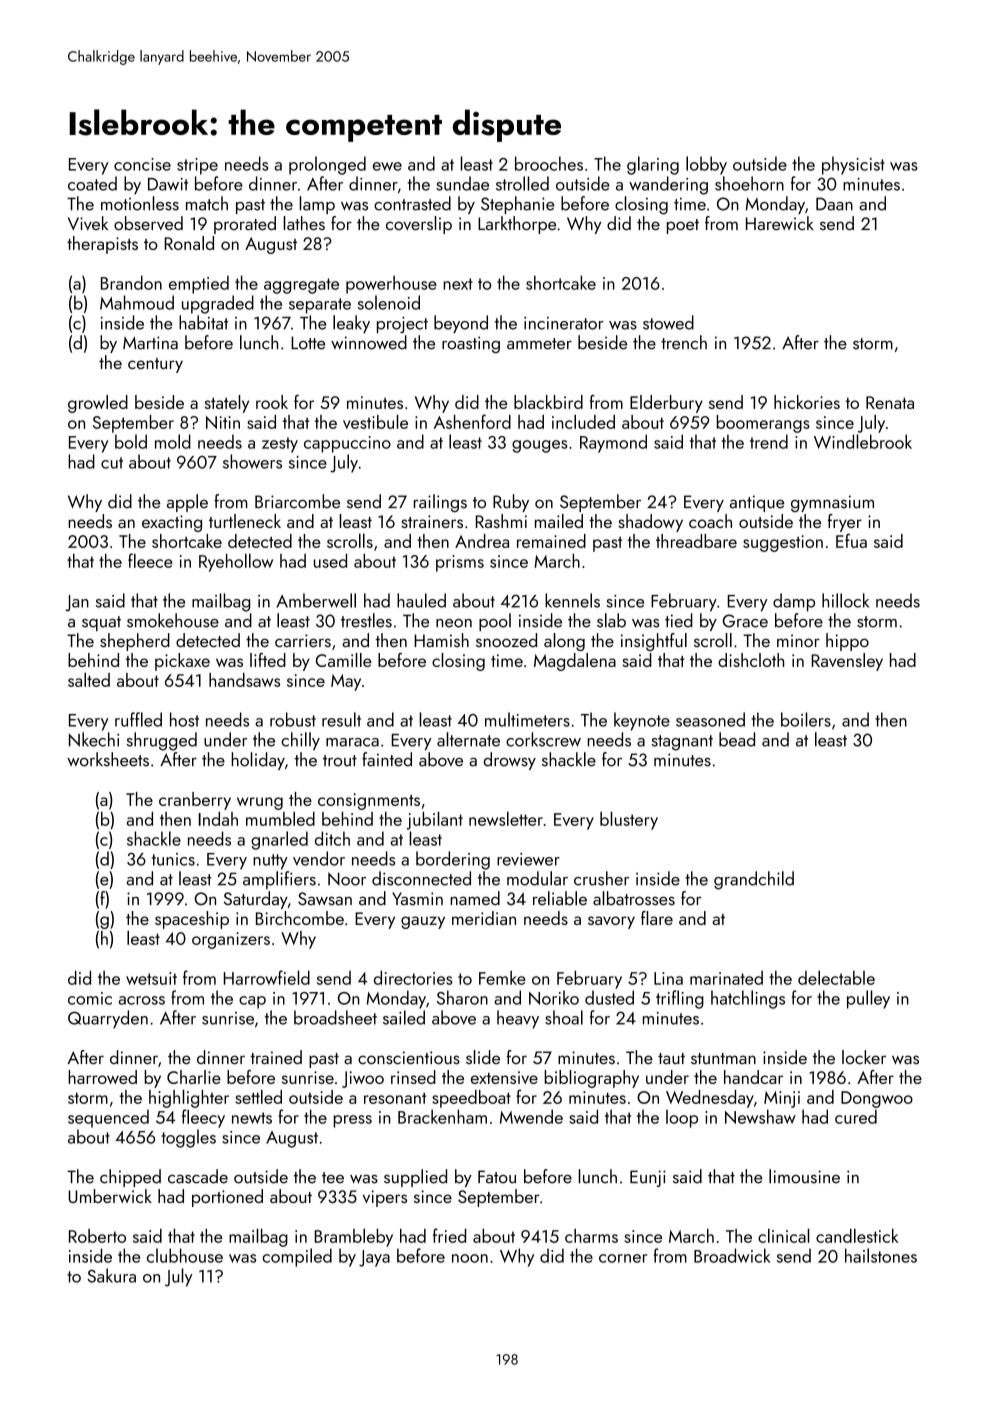  I want to click on Broadwick, so click(732, 1255).
